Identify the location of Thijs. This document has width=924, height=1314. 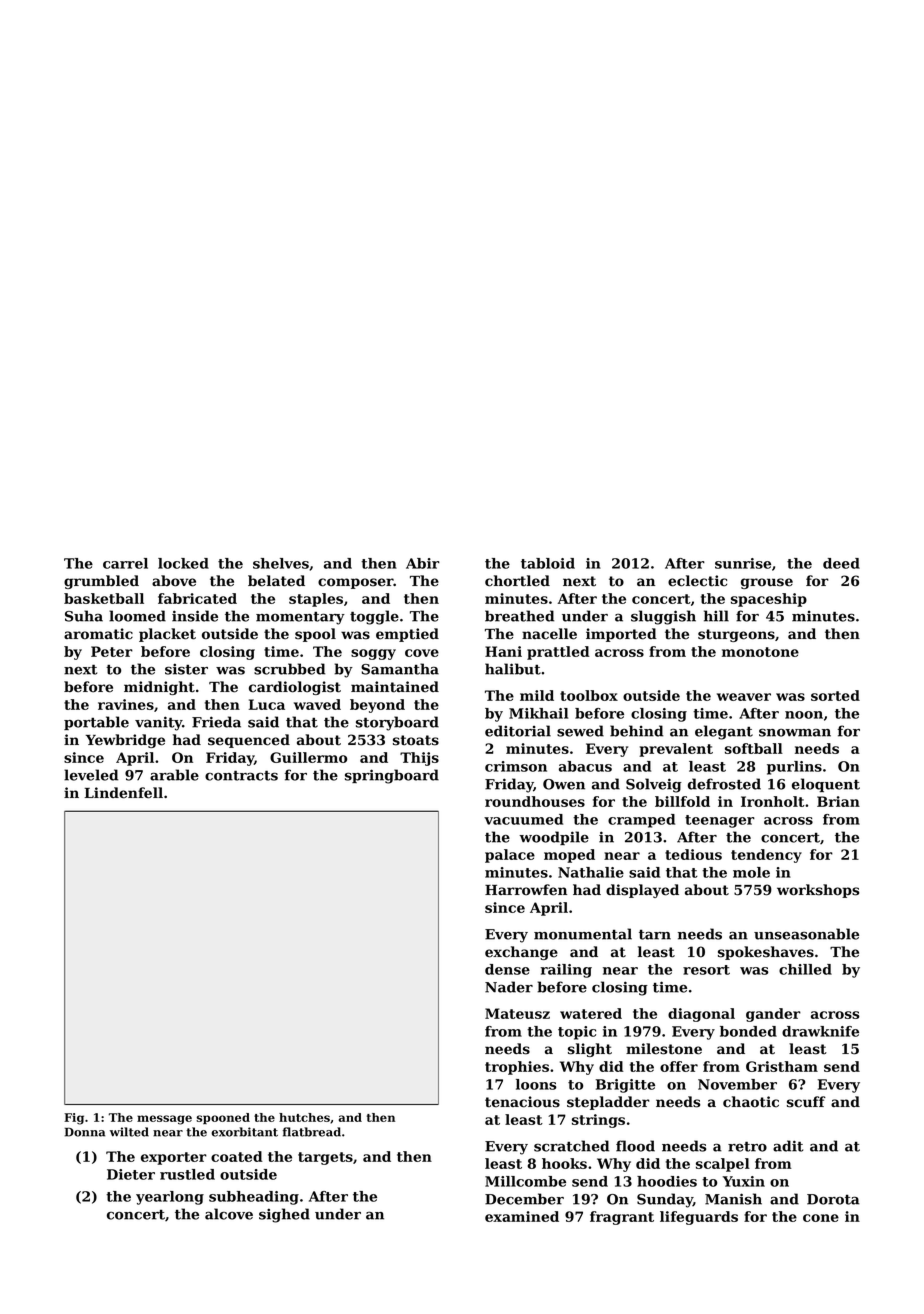
(419, 759).
